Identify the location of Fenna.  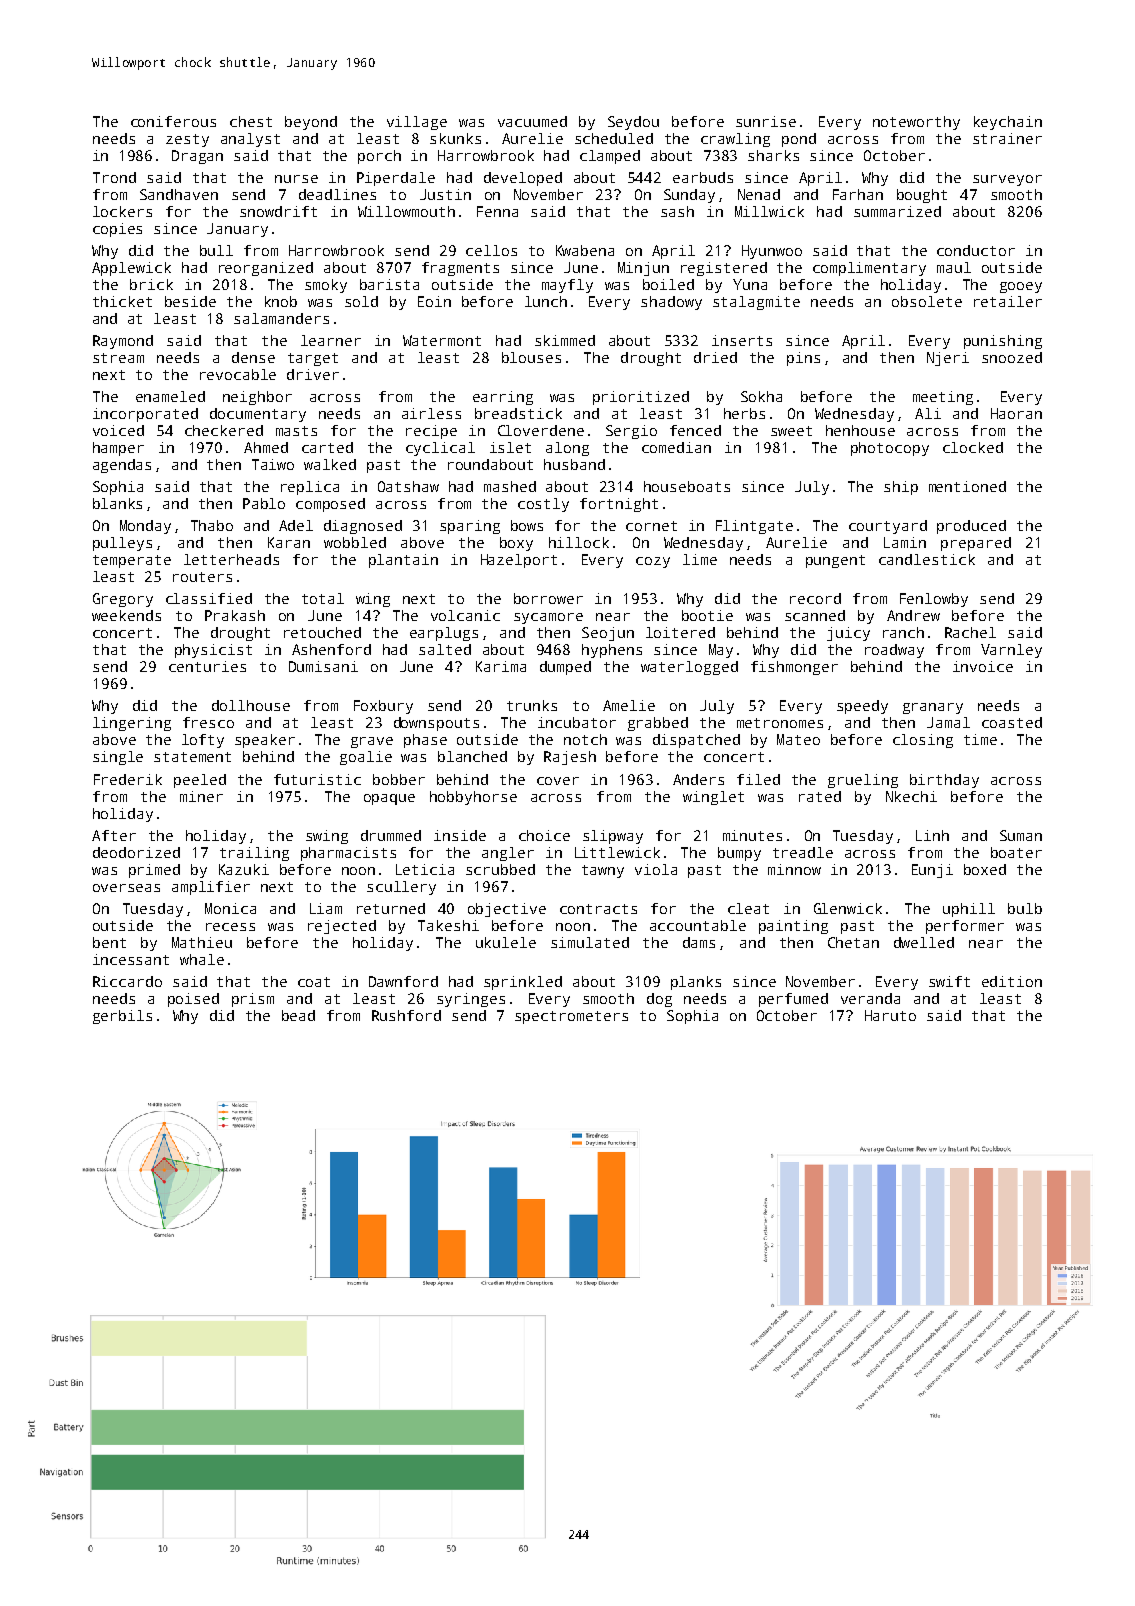
(497, 211).
